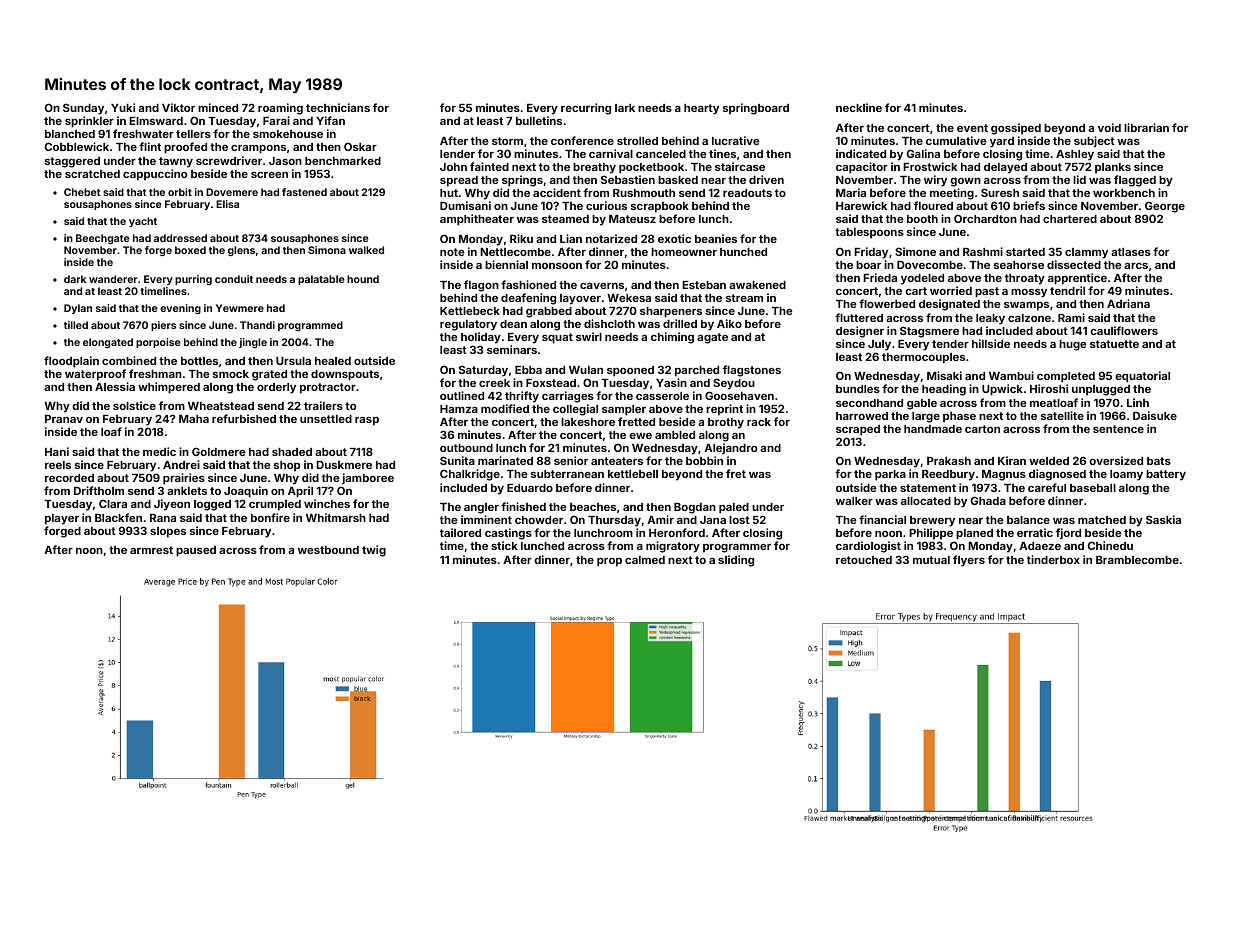 The height and width of the image is (952, 1233). Describe the element at coordinates (625, 108) in the image. I see `lark` at that location.
